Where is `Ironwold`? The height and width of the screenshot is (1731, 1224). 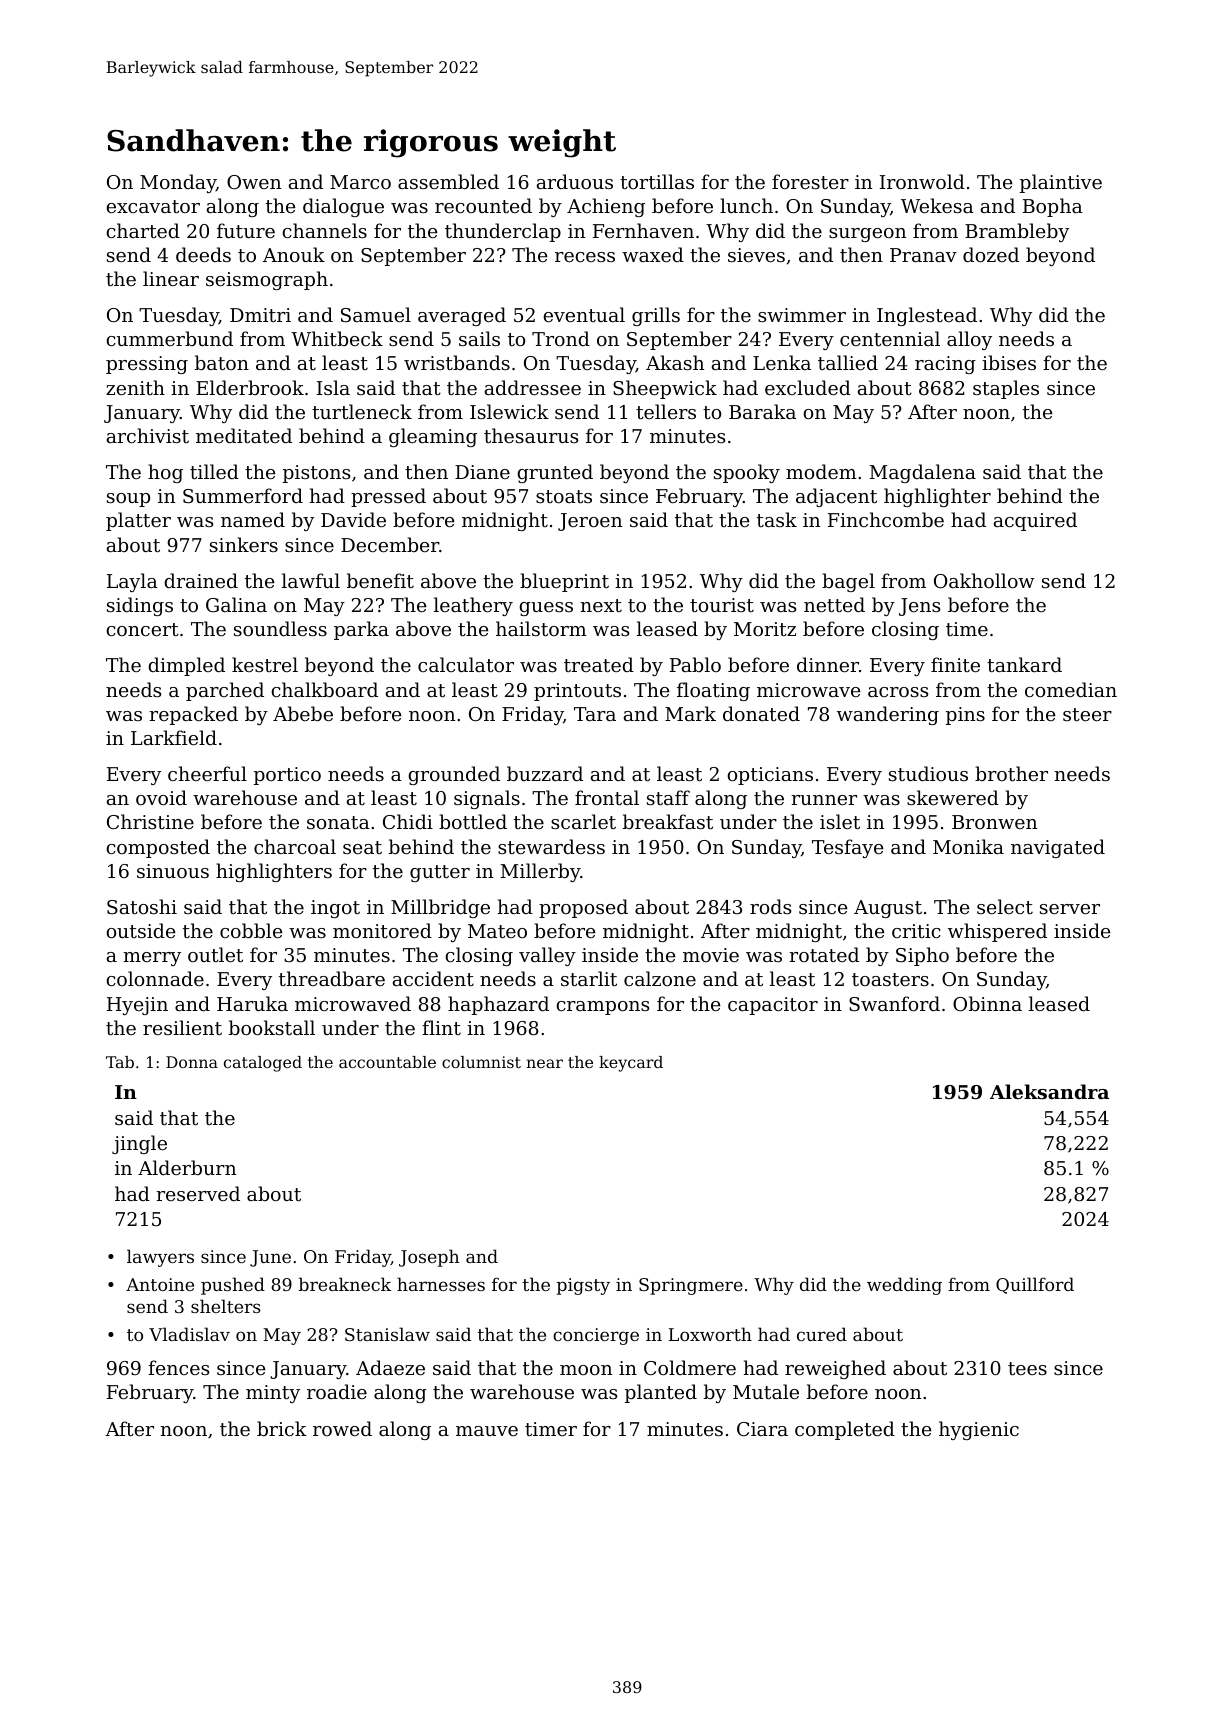 Ironwold is located at coordinates (922, 181).
